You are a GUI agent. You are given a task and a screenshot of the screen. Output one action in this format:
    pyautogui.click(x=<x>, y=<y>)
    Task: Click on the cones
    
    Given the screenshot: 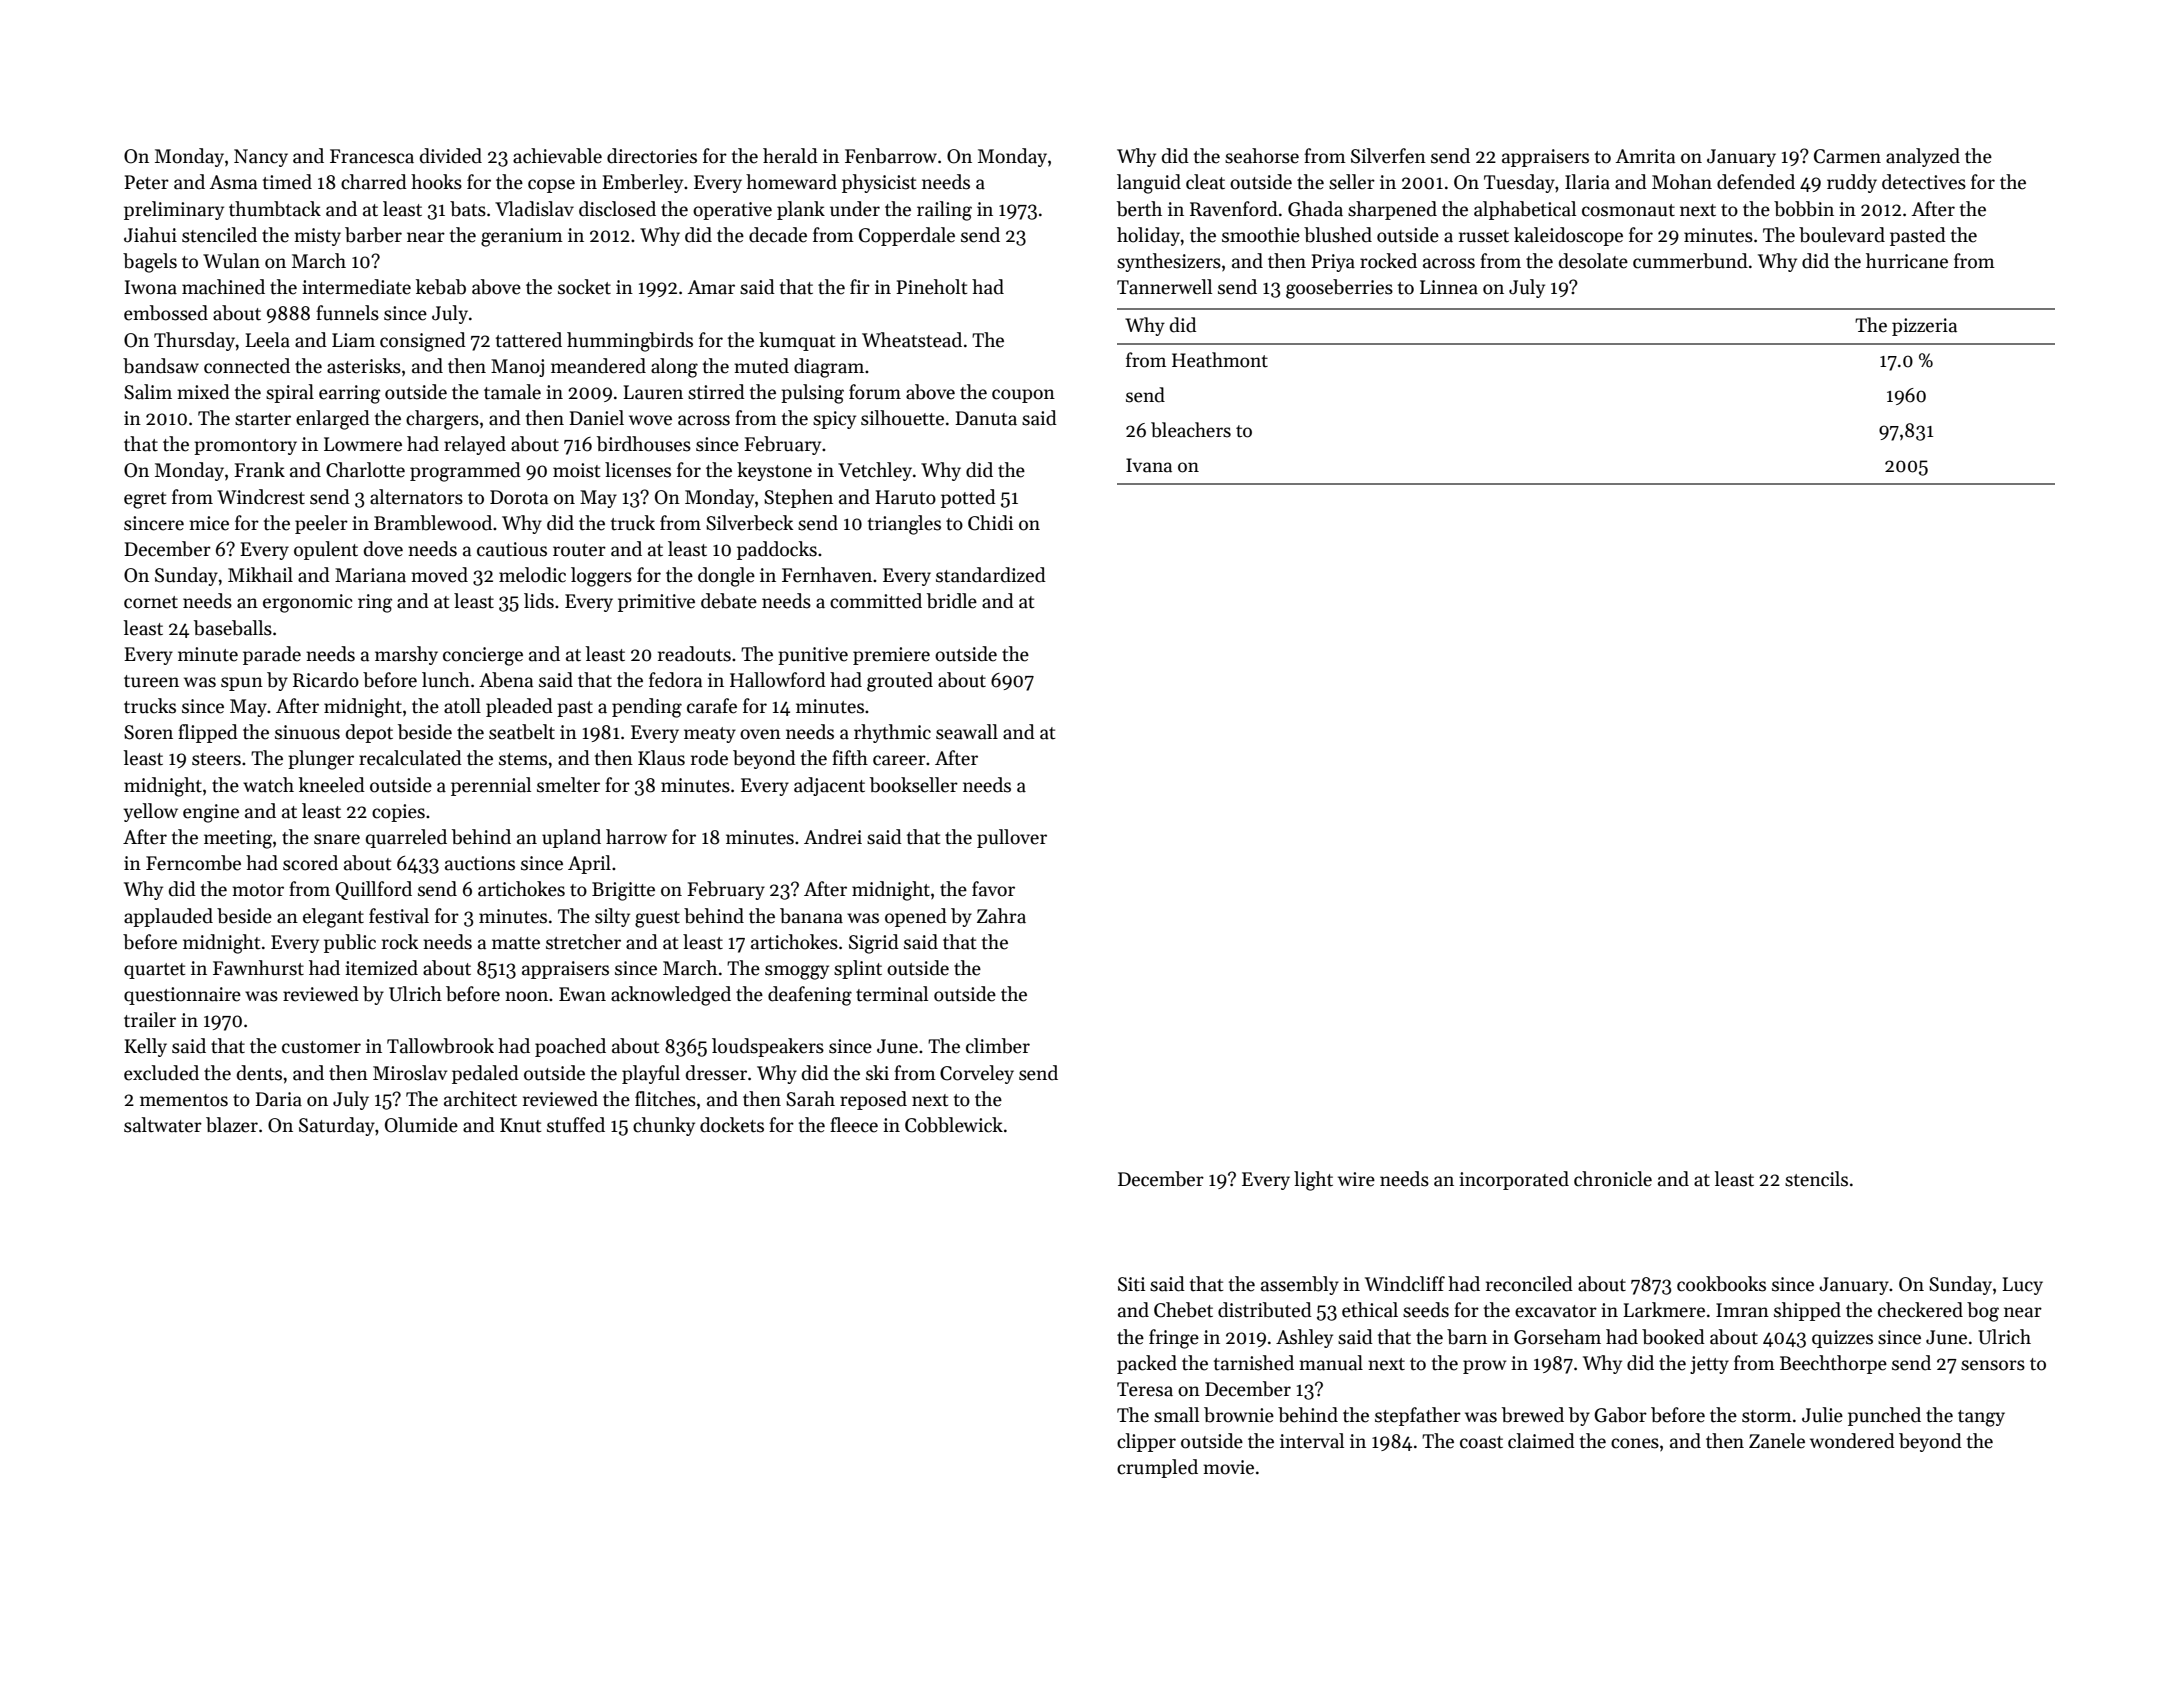 What is the action you would take?
    pyautogui.click(x=1635, y=1443)
